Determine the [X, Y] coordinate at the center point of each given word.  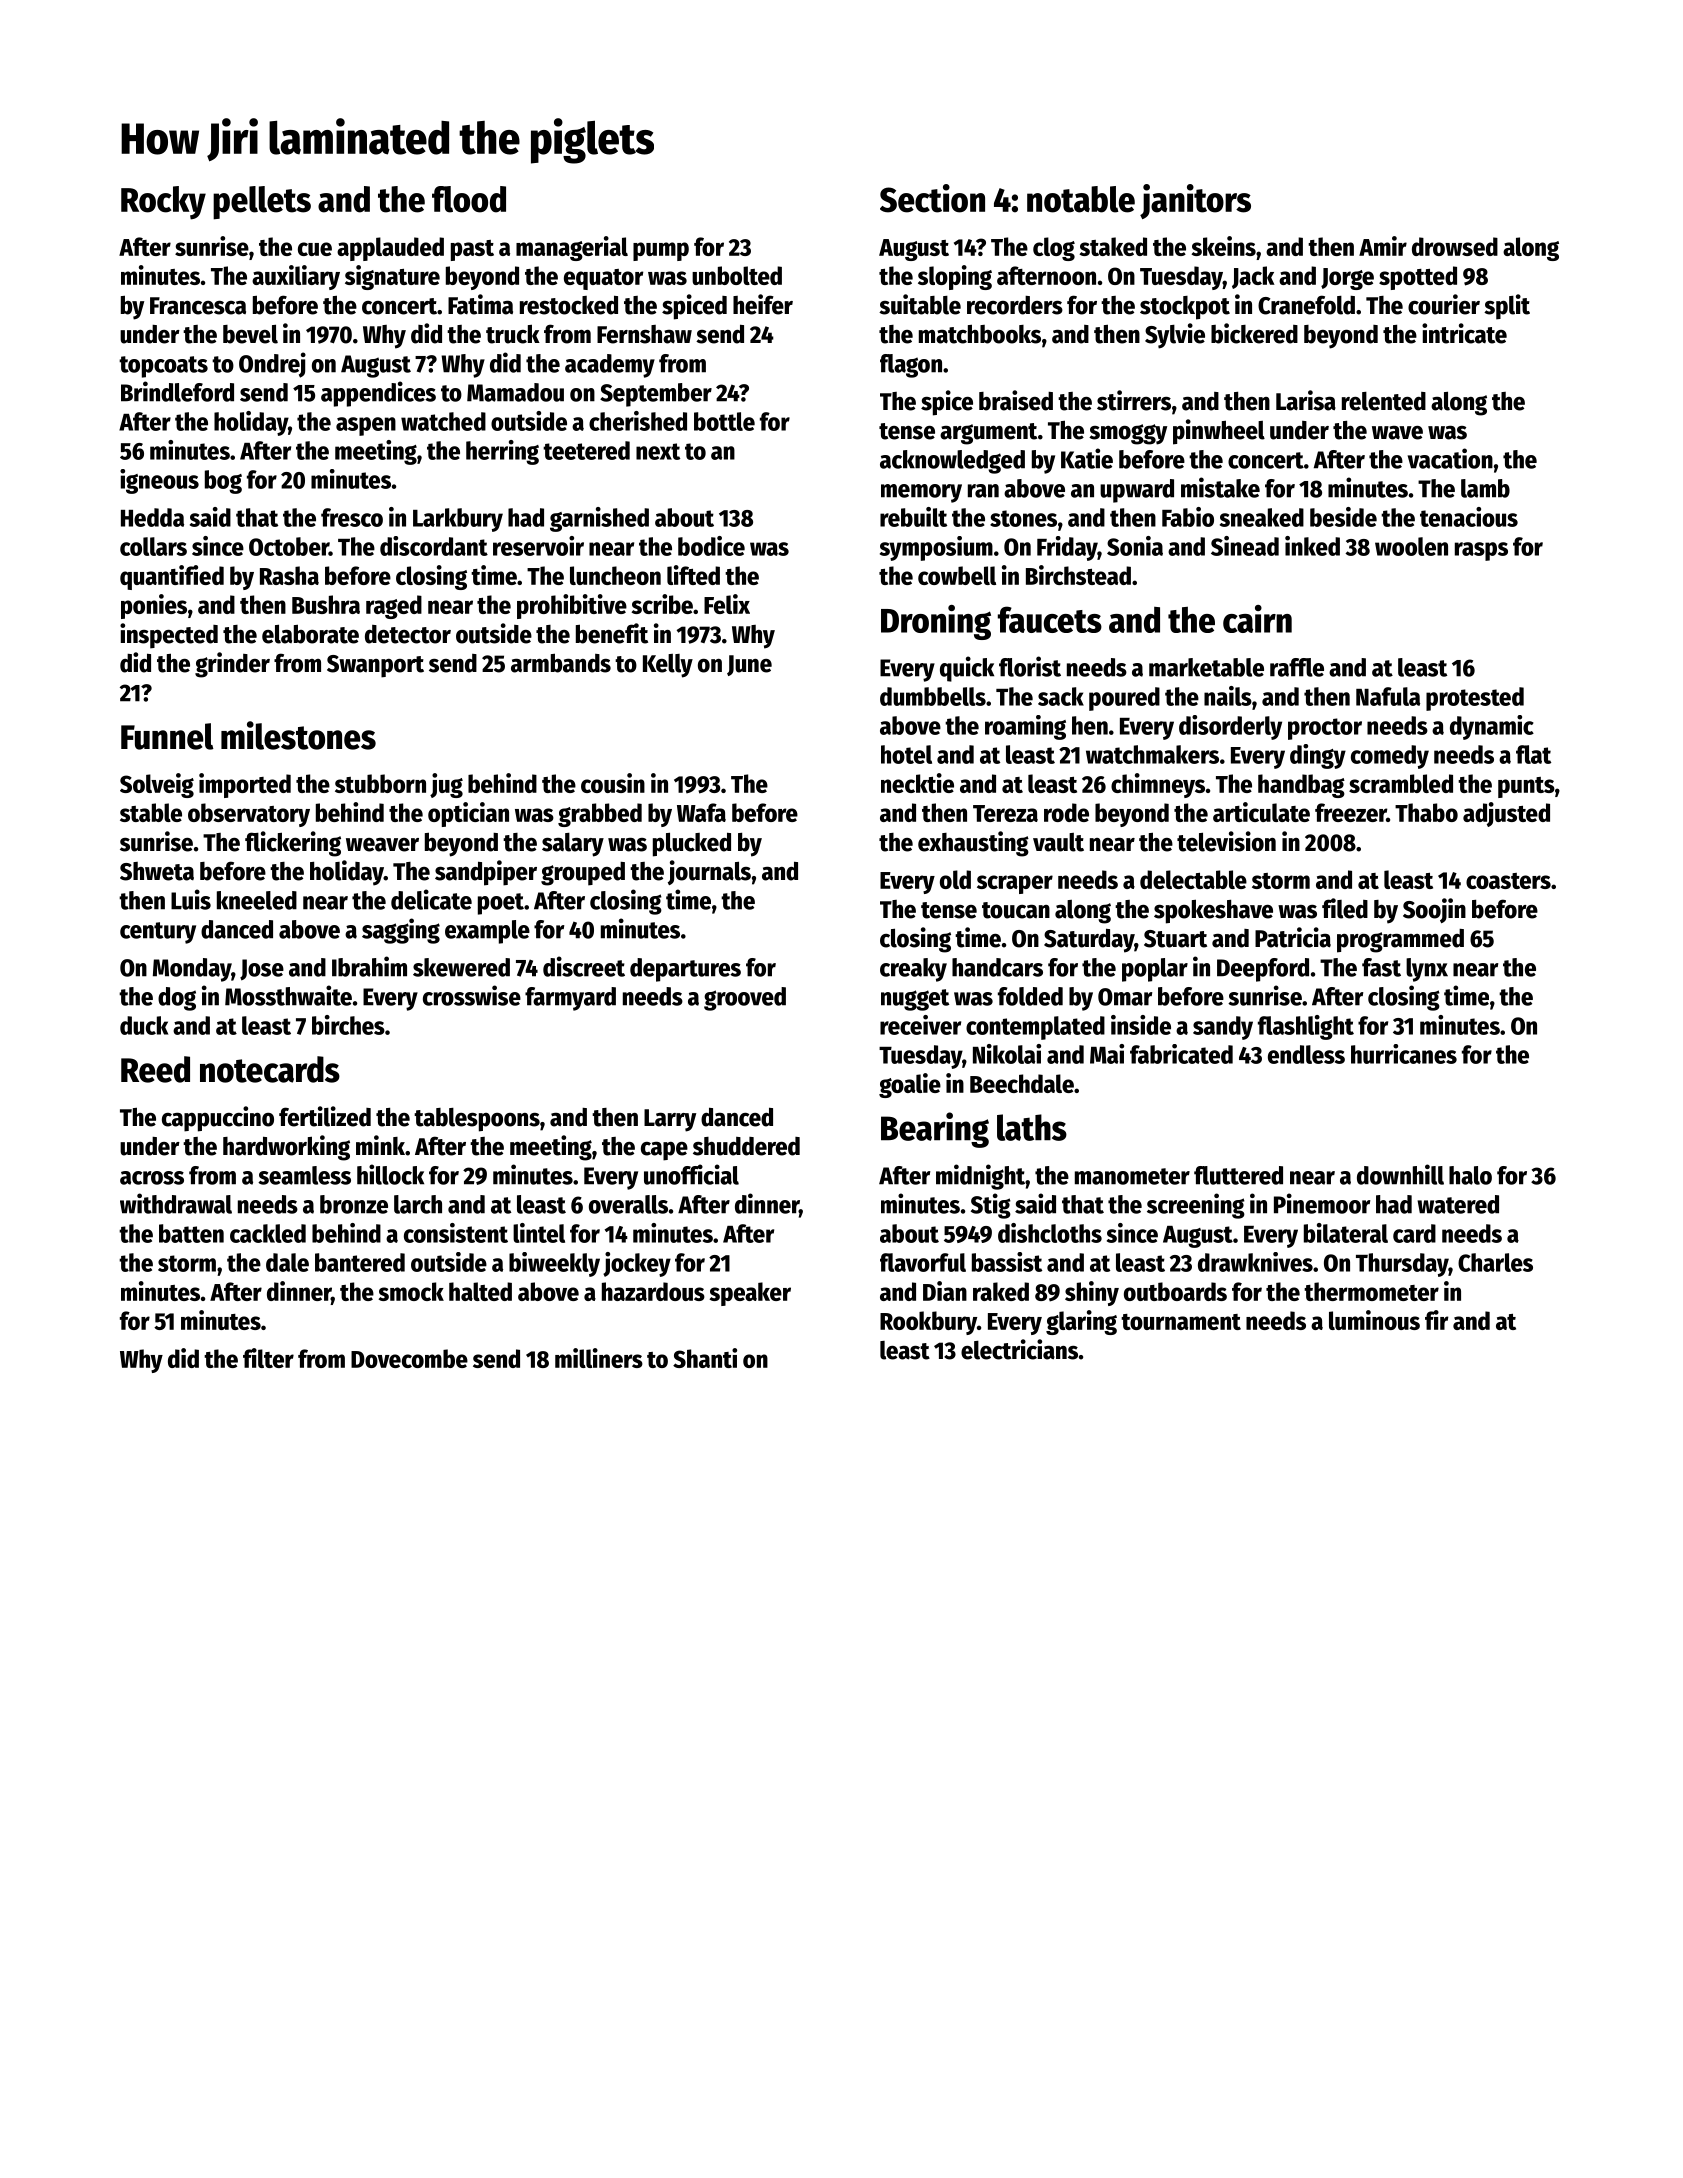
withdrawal [176, 1203]
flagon [911, 366]
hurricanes [1404, 1054]
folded [1030, 996]
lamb [1485, 488]
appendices [378, 394]
